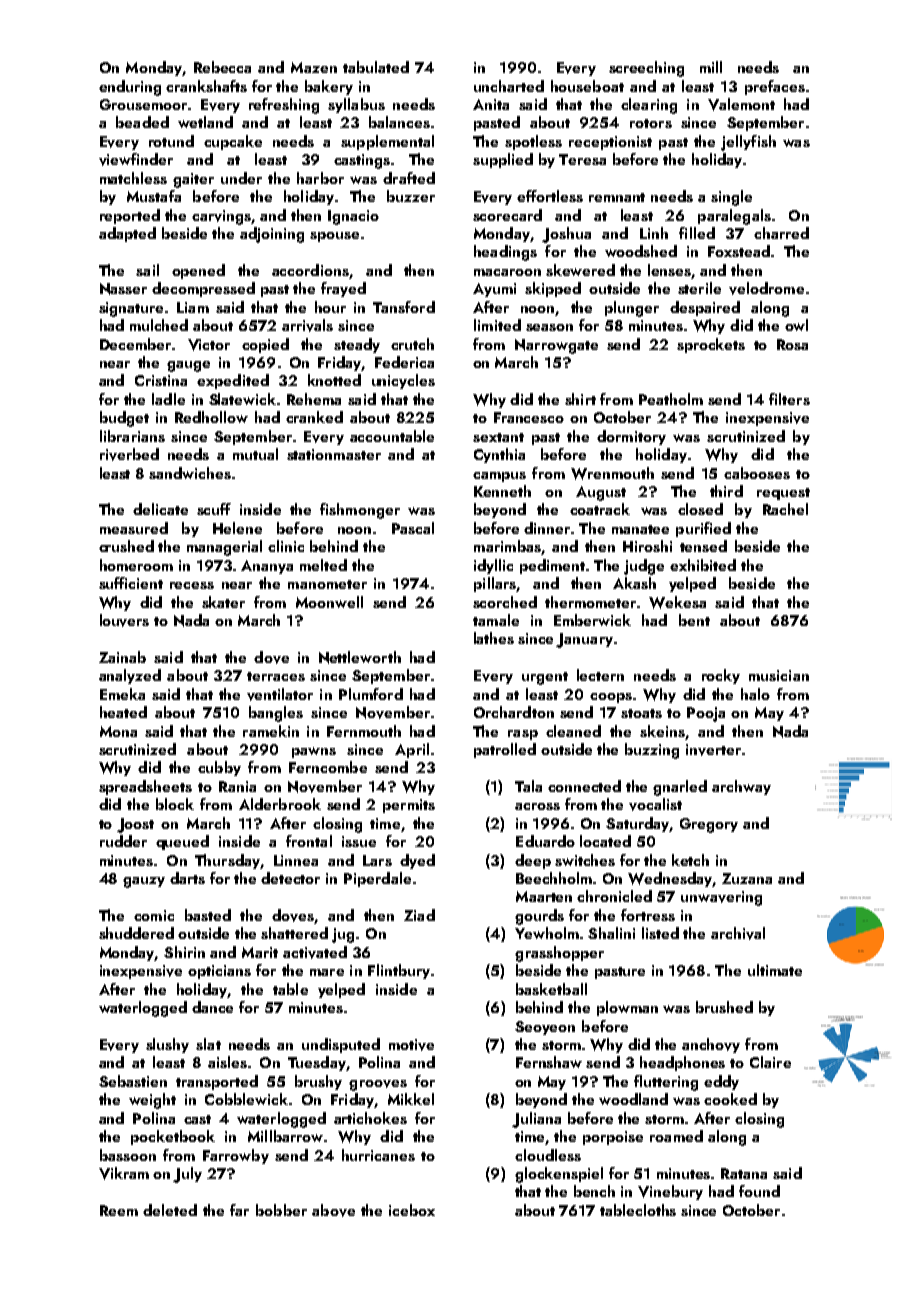  I want to click on Claire, so click(770, 1062).
